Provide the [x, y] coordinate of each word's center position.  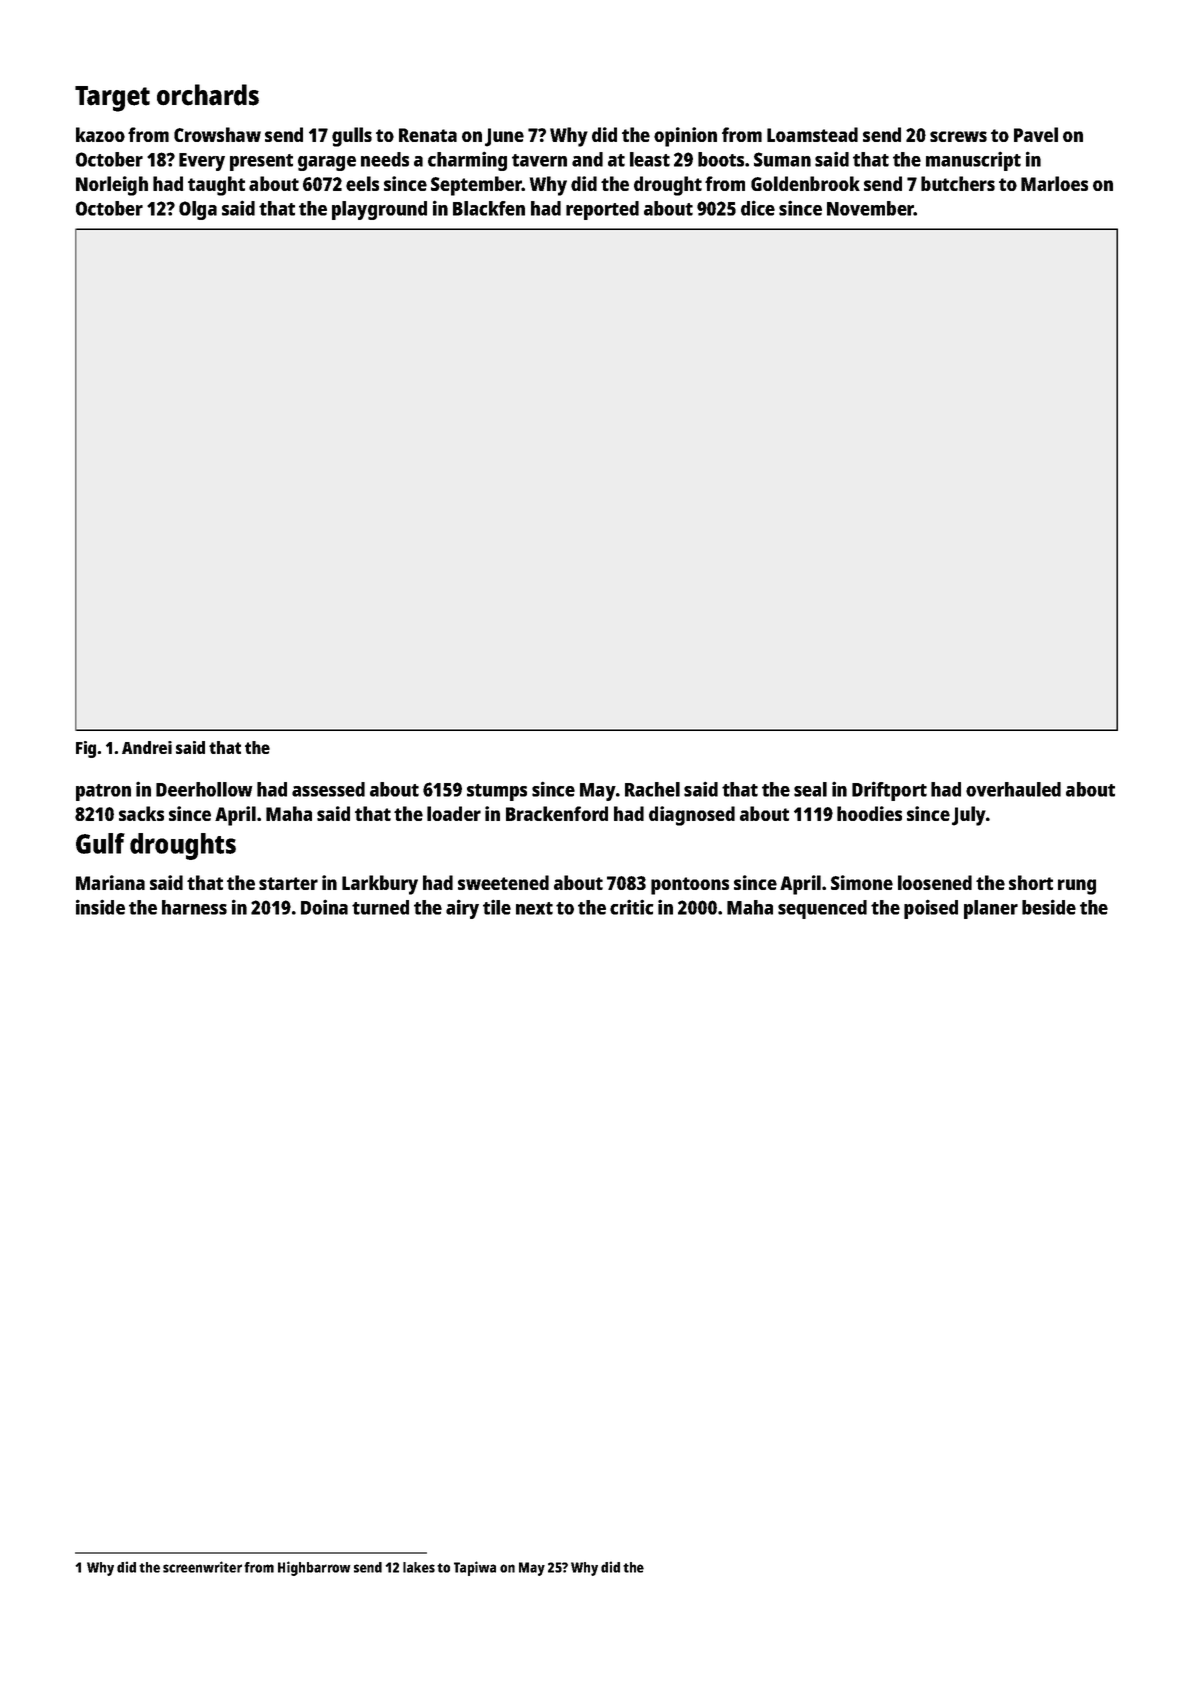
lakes [419, 1567]
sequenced [822, 909]
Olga [198, 210]
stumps [497, 792]
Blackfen [489, 208]
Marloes [1054, 183]
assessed [328, 789]
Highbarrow [314, 1568]
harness [194, 907]
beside [1049, 907]
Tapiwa [475, 1568]
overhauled [1013, 789]
